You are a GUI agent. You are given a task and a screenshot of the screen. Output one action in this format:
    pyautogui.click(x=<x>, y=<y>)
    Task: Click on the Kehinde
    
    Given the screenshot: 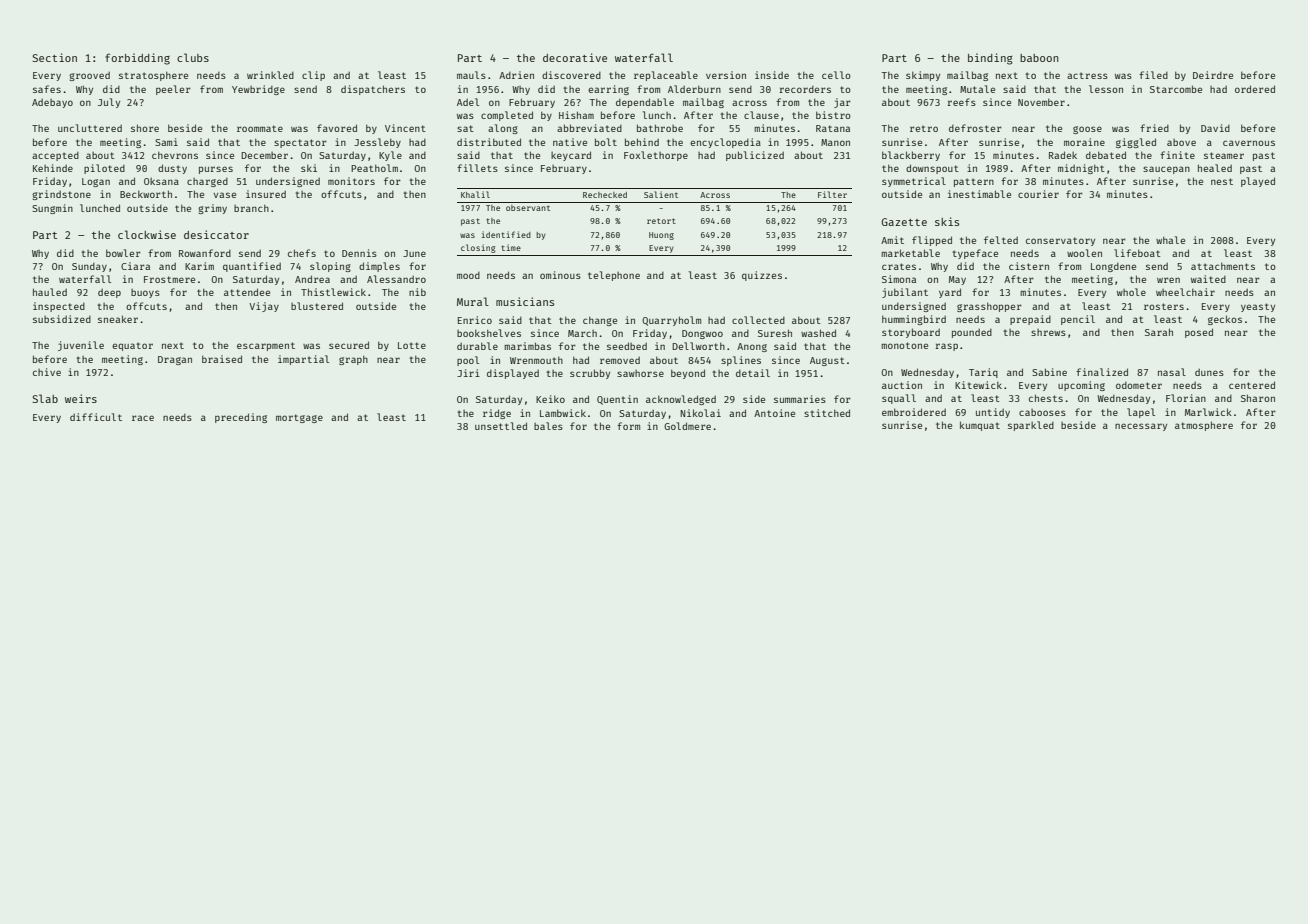 What is the action you would take?
    pyautogui.click(x=53, y=168)
